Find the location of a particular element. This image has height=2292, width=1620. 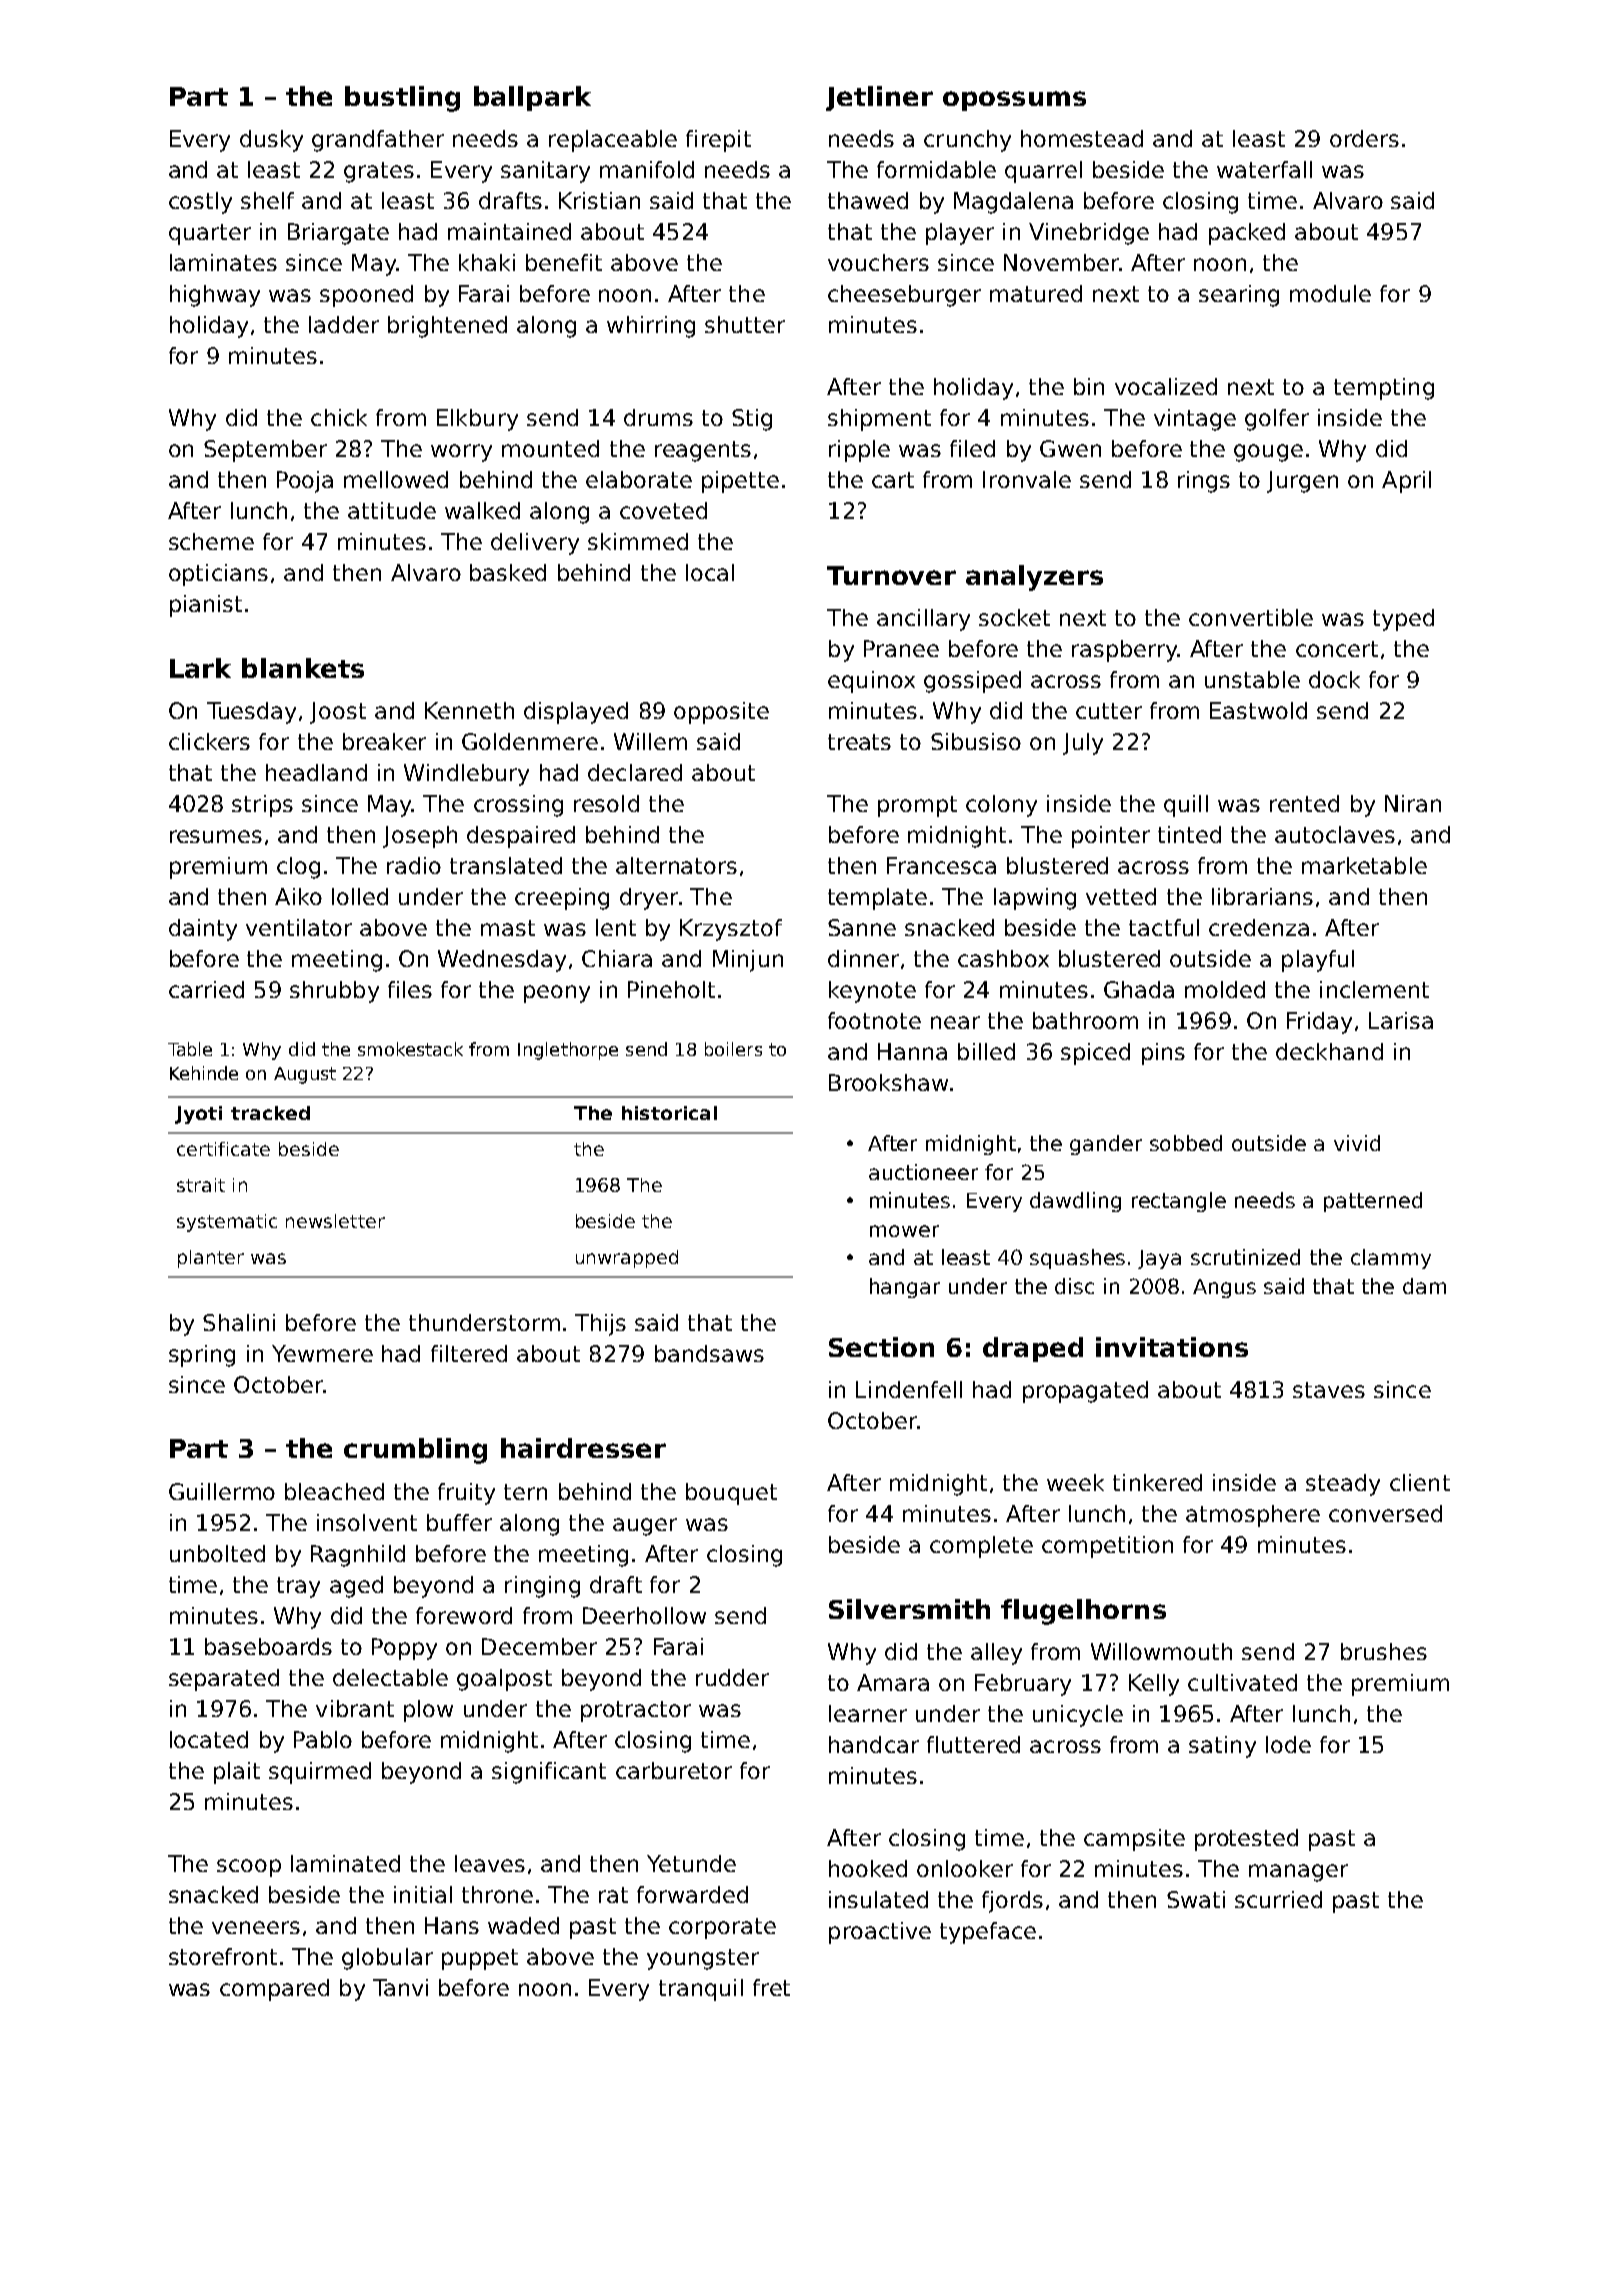

opossums is located at coordinates (1014, 101).
